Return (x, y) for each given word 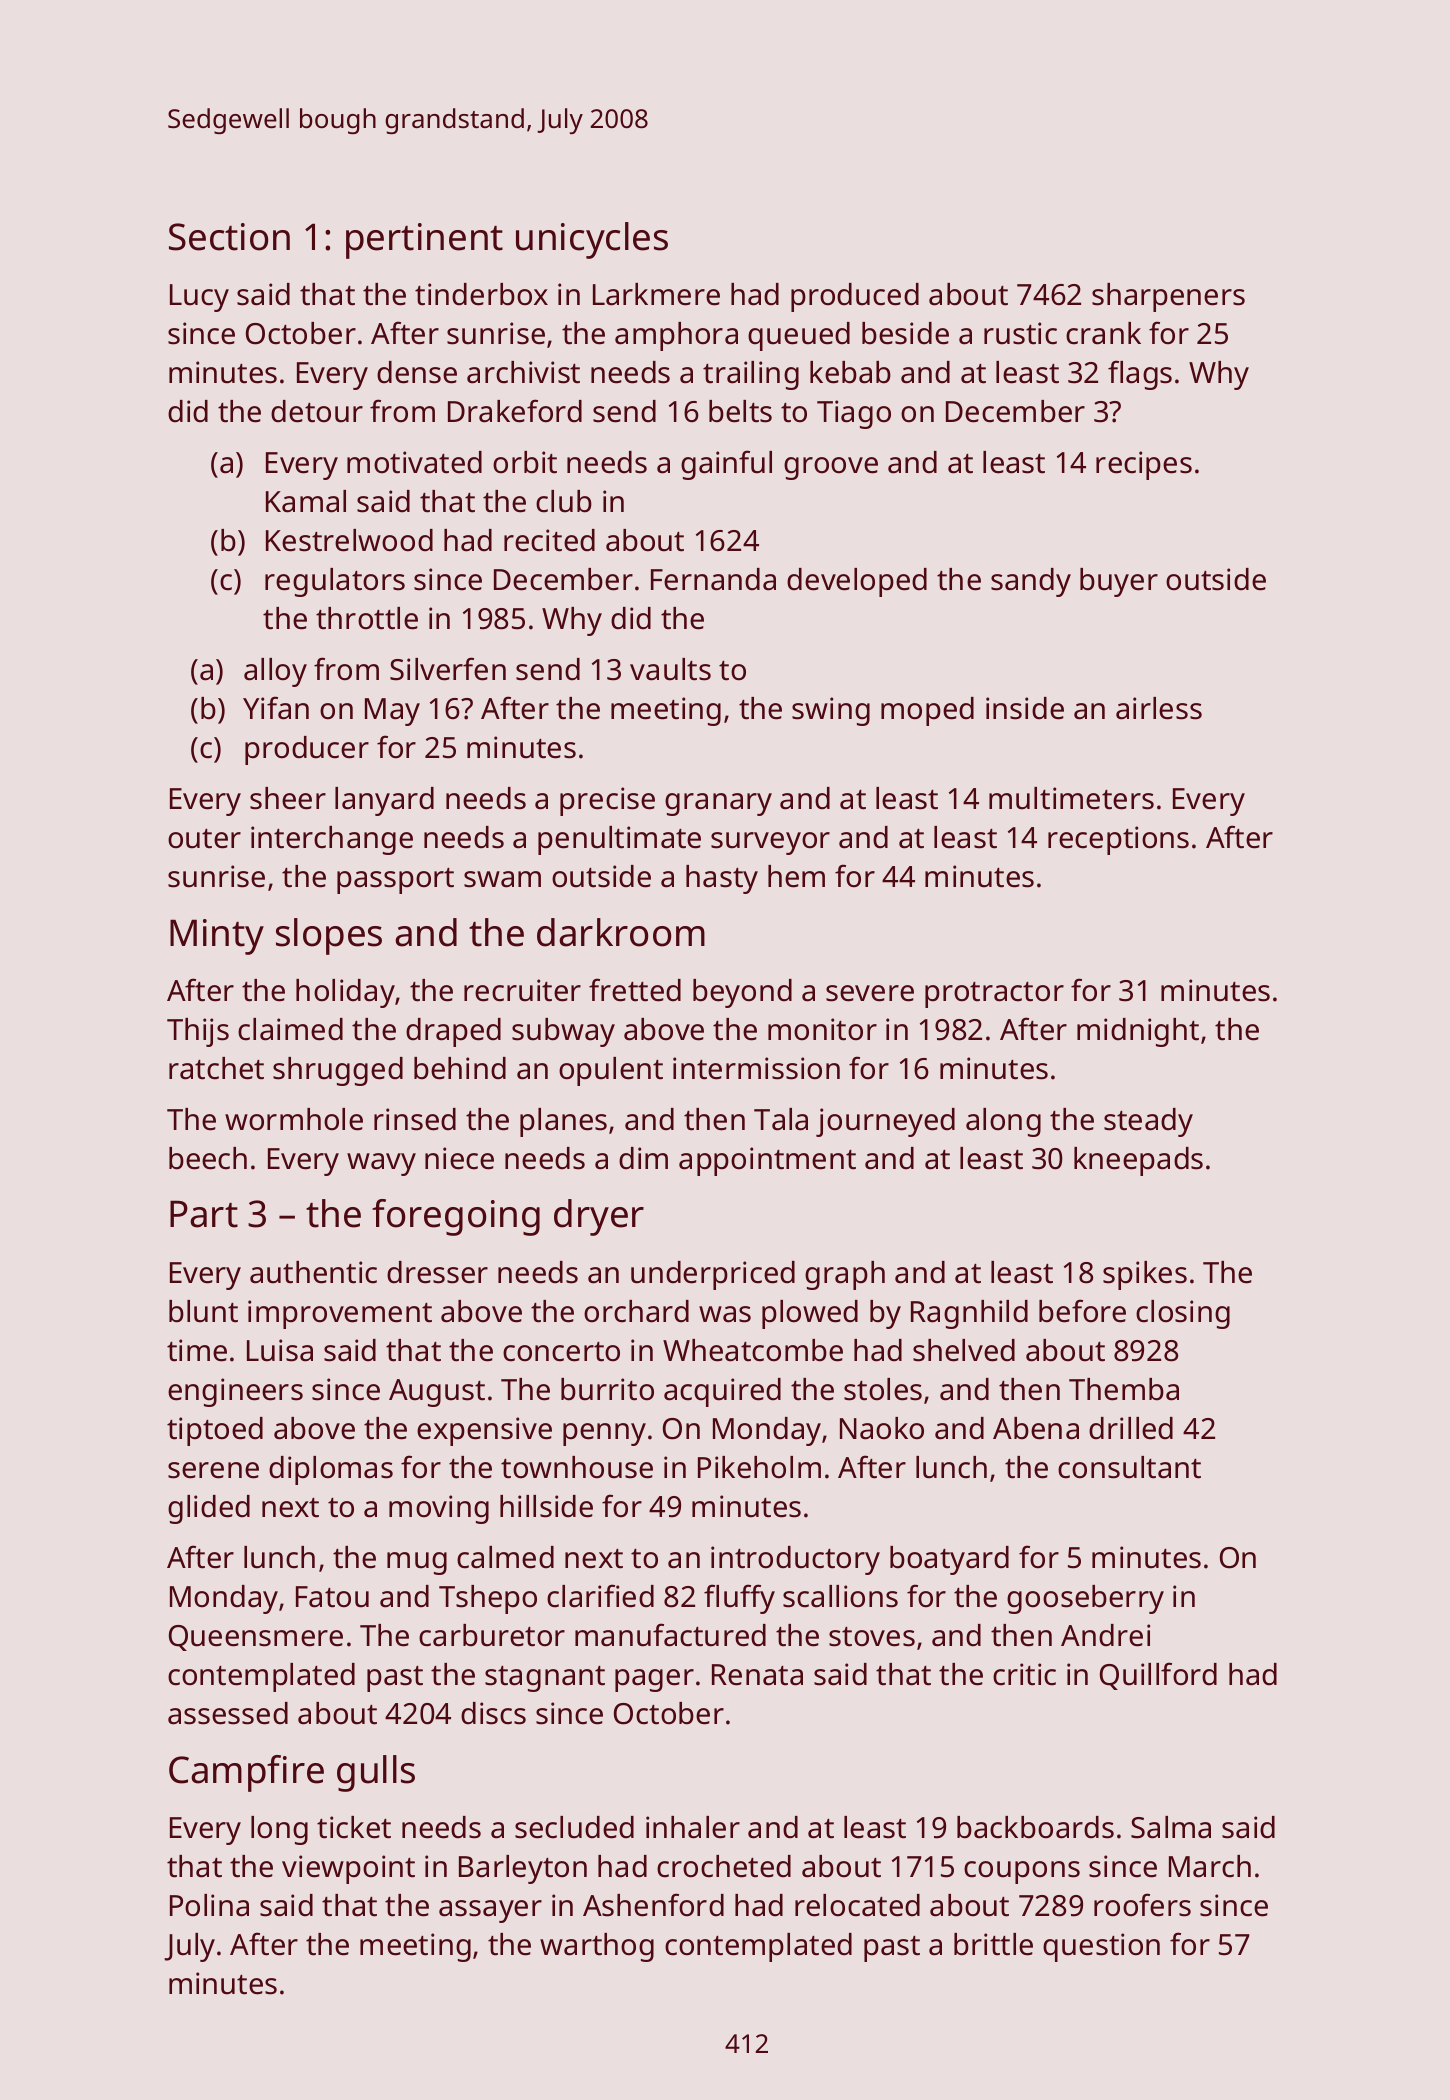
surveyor (770, 843)
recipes (1144, 465)
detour (317, 411)
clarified (600, 1596)
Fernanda (713, 579)
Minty (217, 937)
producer (307, 750)
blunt (203, 1311)
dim (643, 1158)
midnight (1138, 1032)
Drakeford (515, 411)
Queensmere (256, 1638)
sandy (1031, 582)
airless (1159, 708)
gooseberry (1085, 1599)
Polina (209, 1905)
